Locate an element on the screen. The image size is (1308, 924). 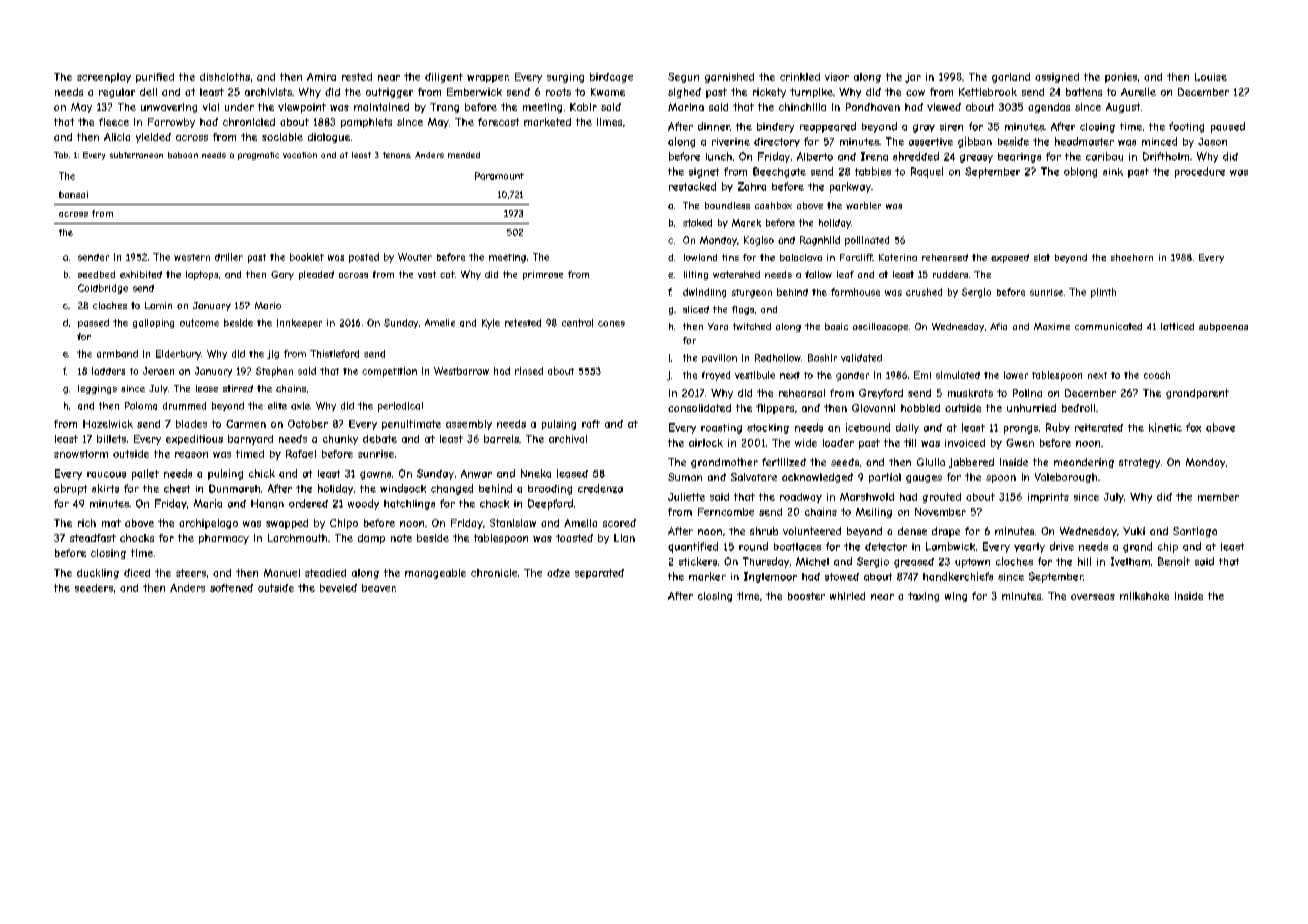
adze is located at coordinates (558, 573).
